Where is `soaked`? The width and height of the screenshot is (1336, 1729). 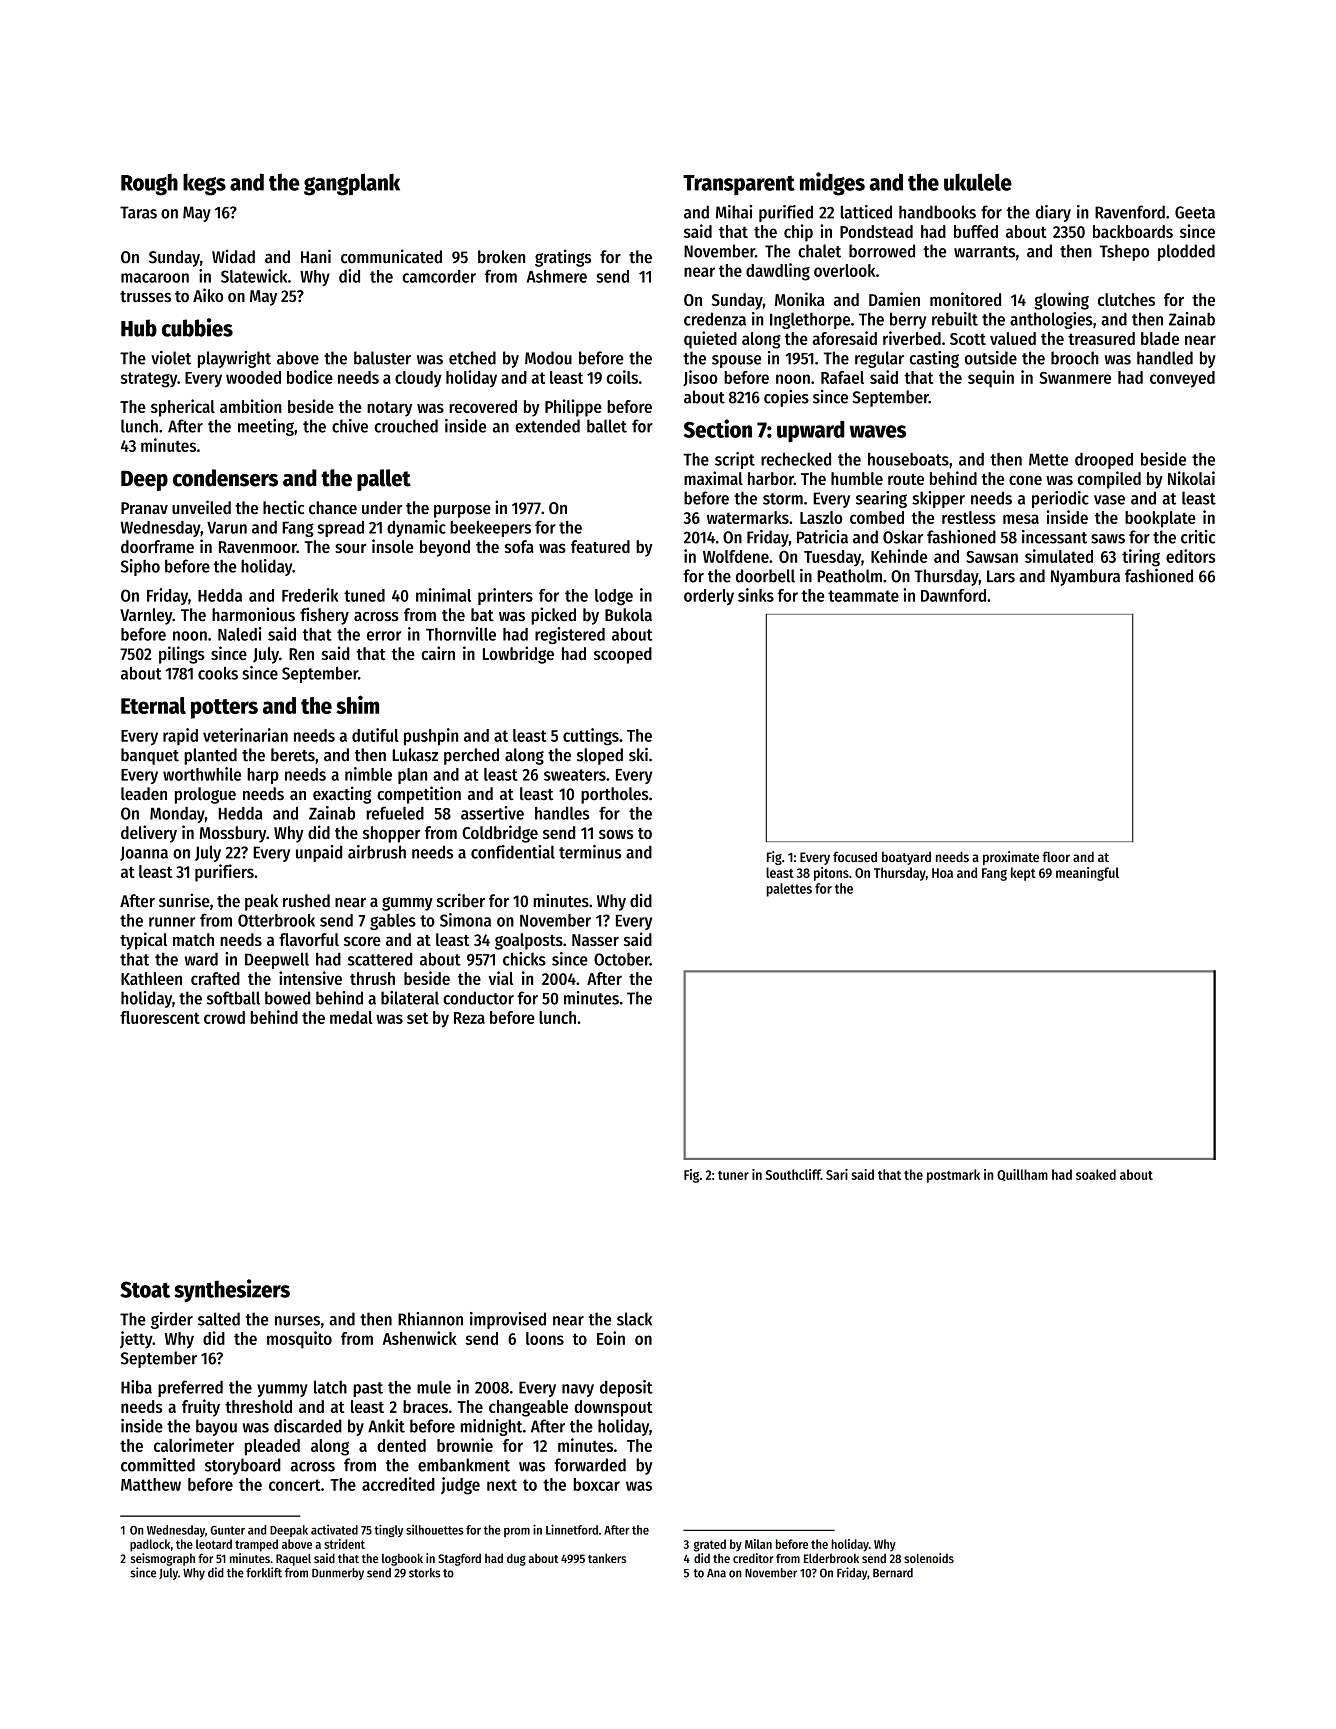
soaked is located at coordinates (1096, 1174).
